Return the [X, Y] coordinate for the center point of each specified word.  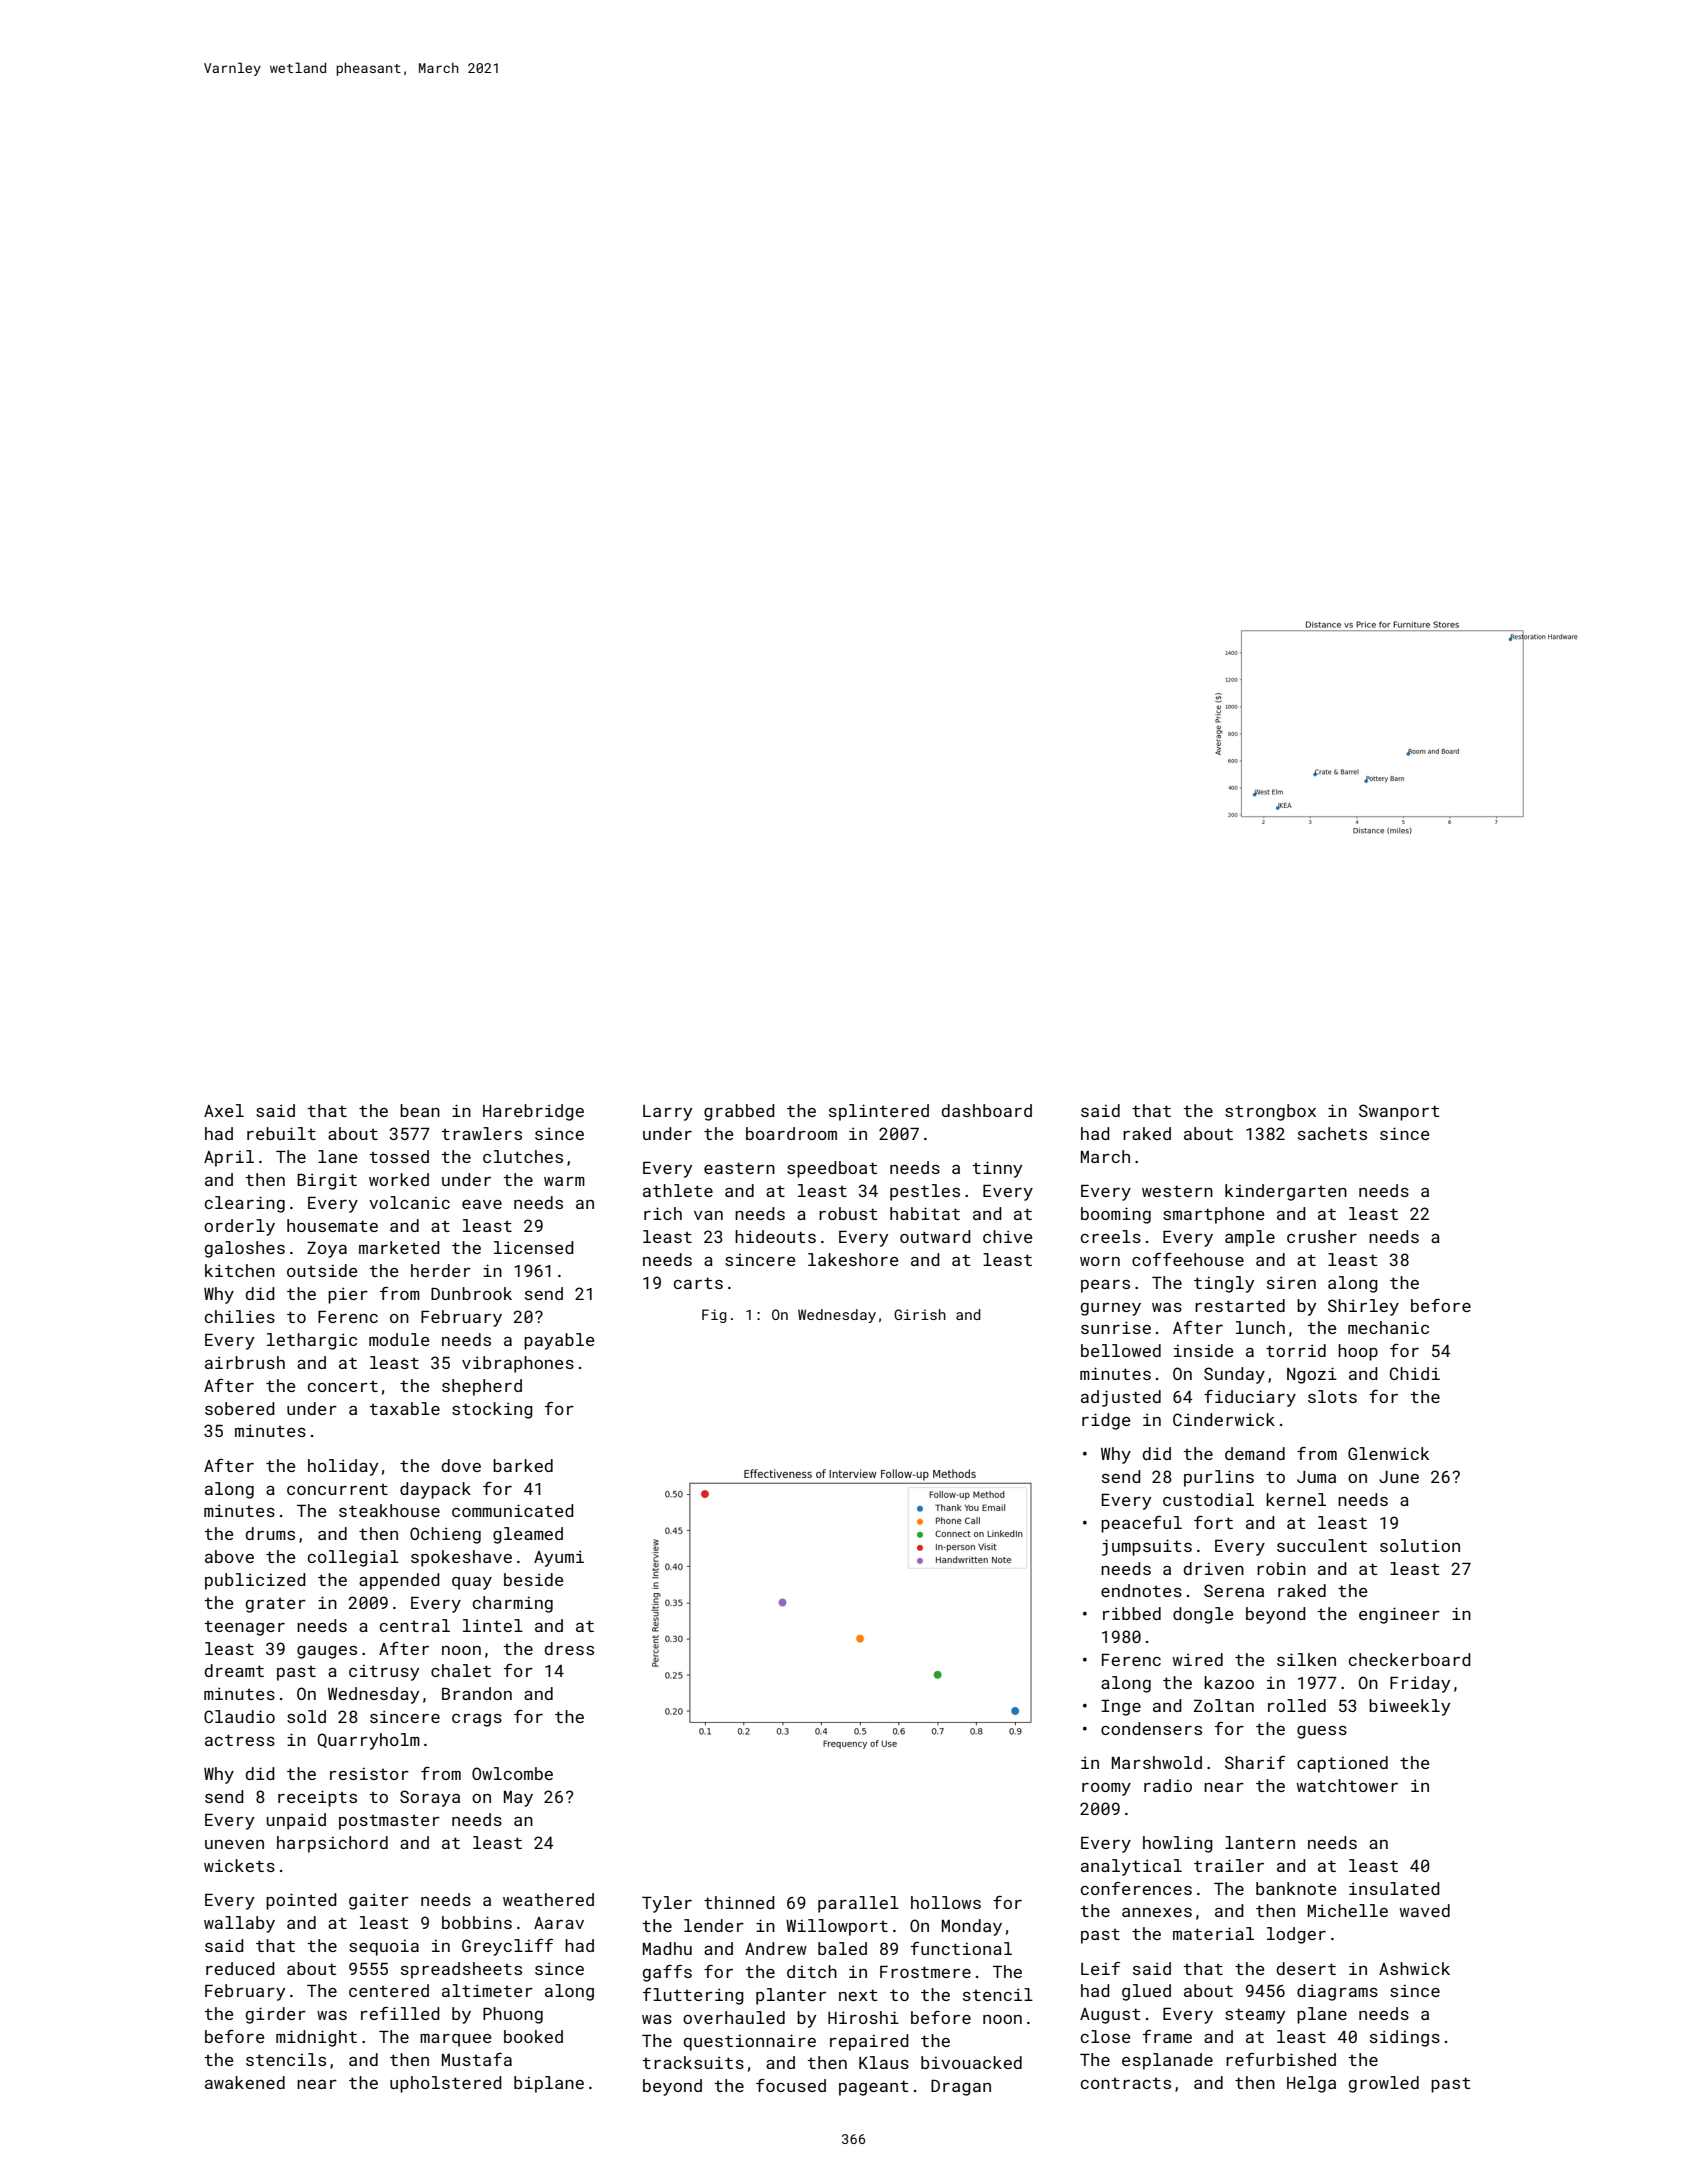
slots [1332, 1396]
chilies [240, 1316]
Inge [1121, 1708]
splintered [879, 1112]
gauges [327, 1652]
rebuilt [281, 1133]
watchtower [1347, 1785]
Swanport [1399, 1112]
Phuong [513, 2015]
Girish [920, 1314]
